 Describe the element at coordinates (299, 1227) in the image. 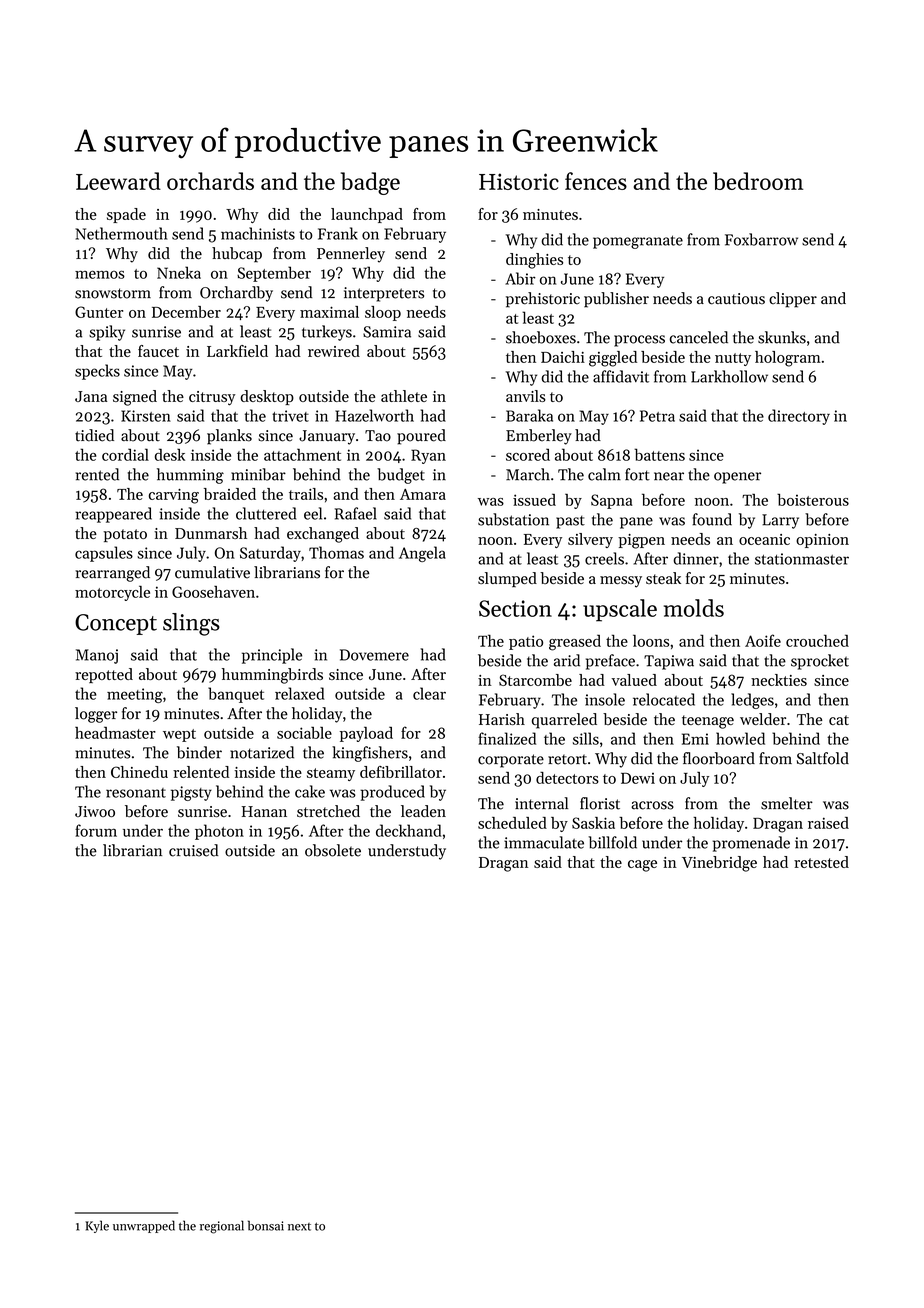

I see `next` at that location.
